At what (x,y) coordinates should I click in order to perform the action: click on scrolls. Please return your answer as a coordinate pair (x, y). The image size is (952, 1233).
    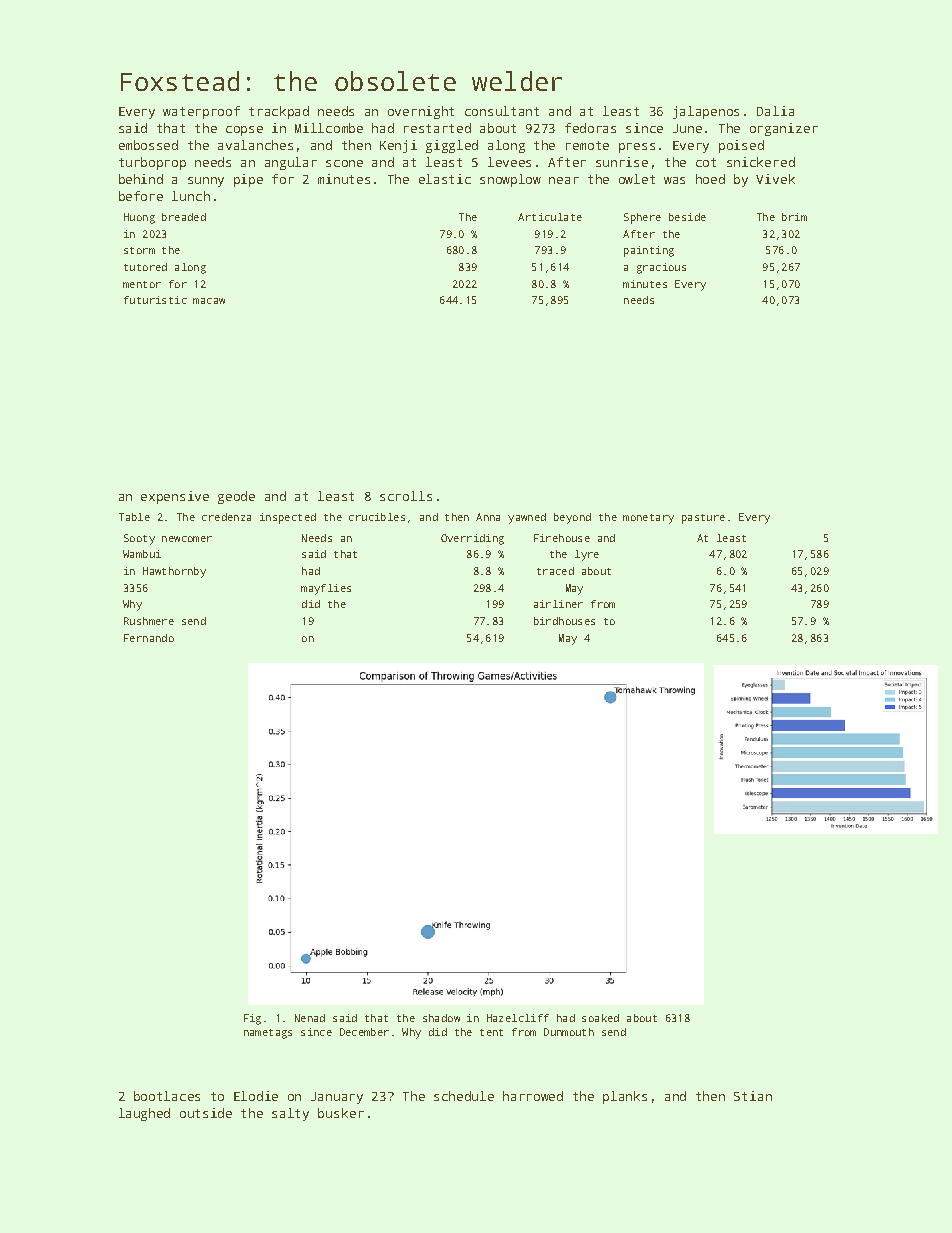
    Looking at the image, I should click on (406, 496).
